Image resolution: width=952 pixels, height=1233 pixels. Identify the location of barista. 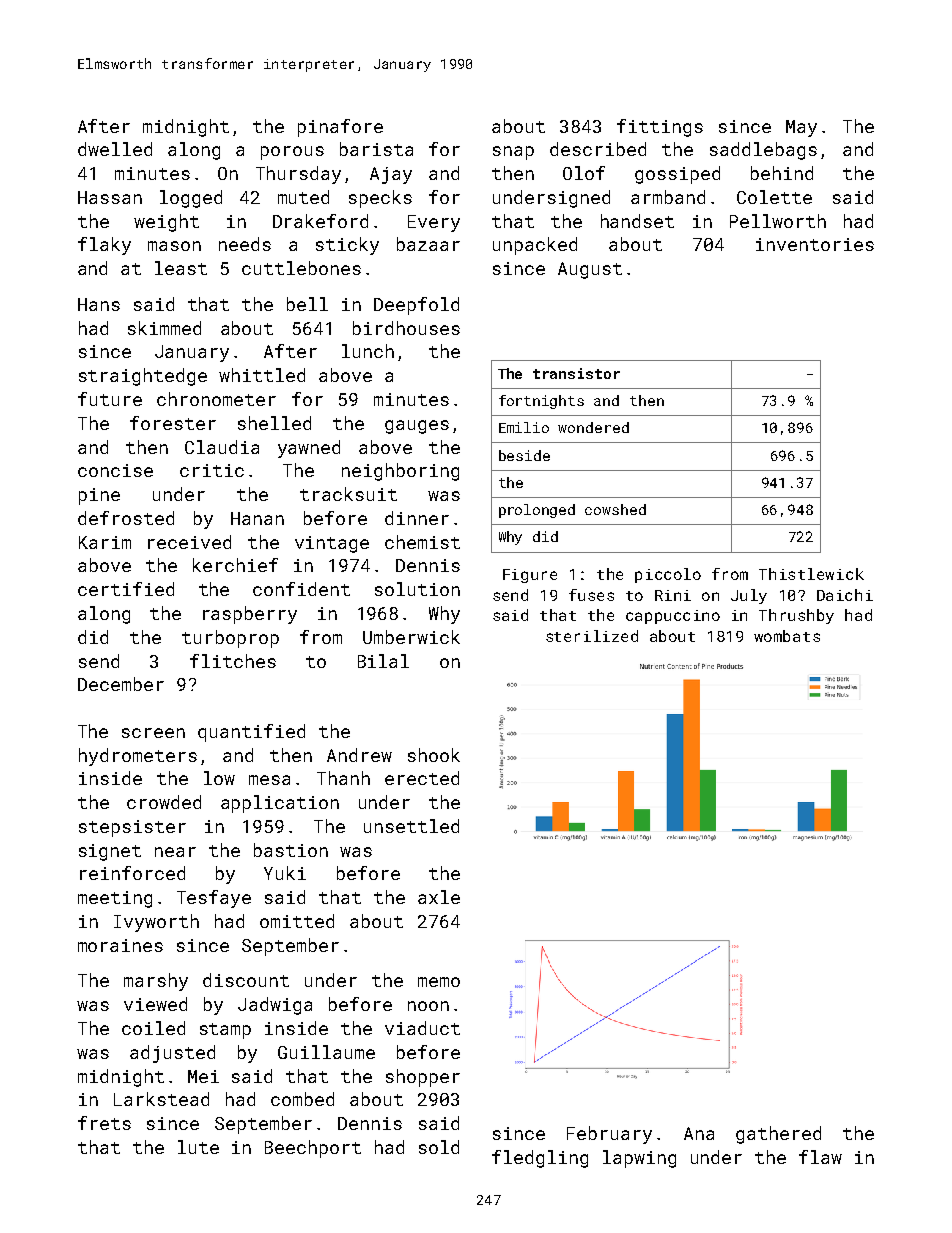
(376, 149).
